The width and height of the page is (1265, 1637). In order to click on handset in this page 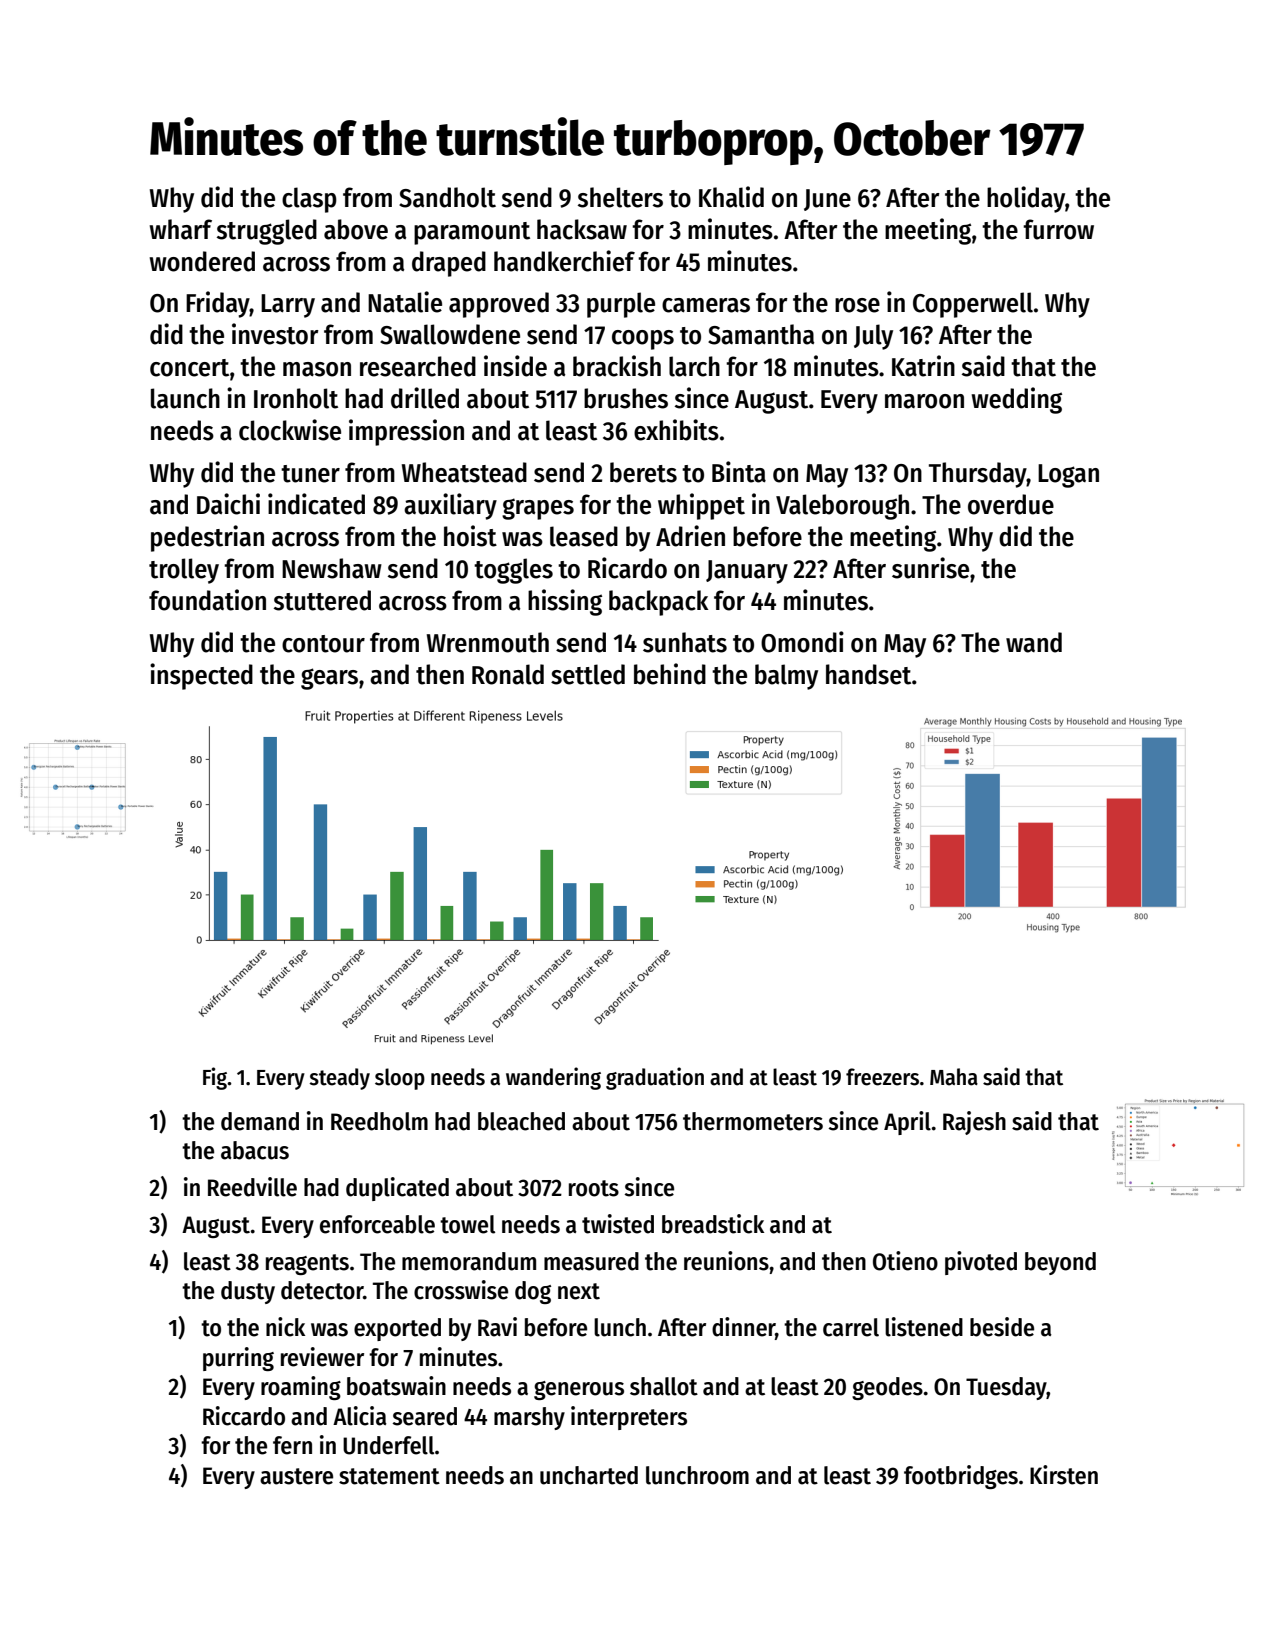, I will do `click(868, 674)`.
